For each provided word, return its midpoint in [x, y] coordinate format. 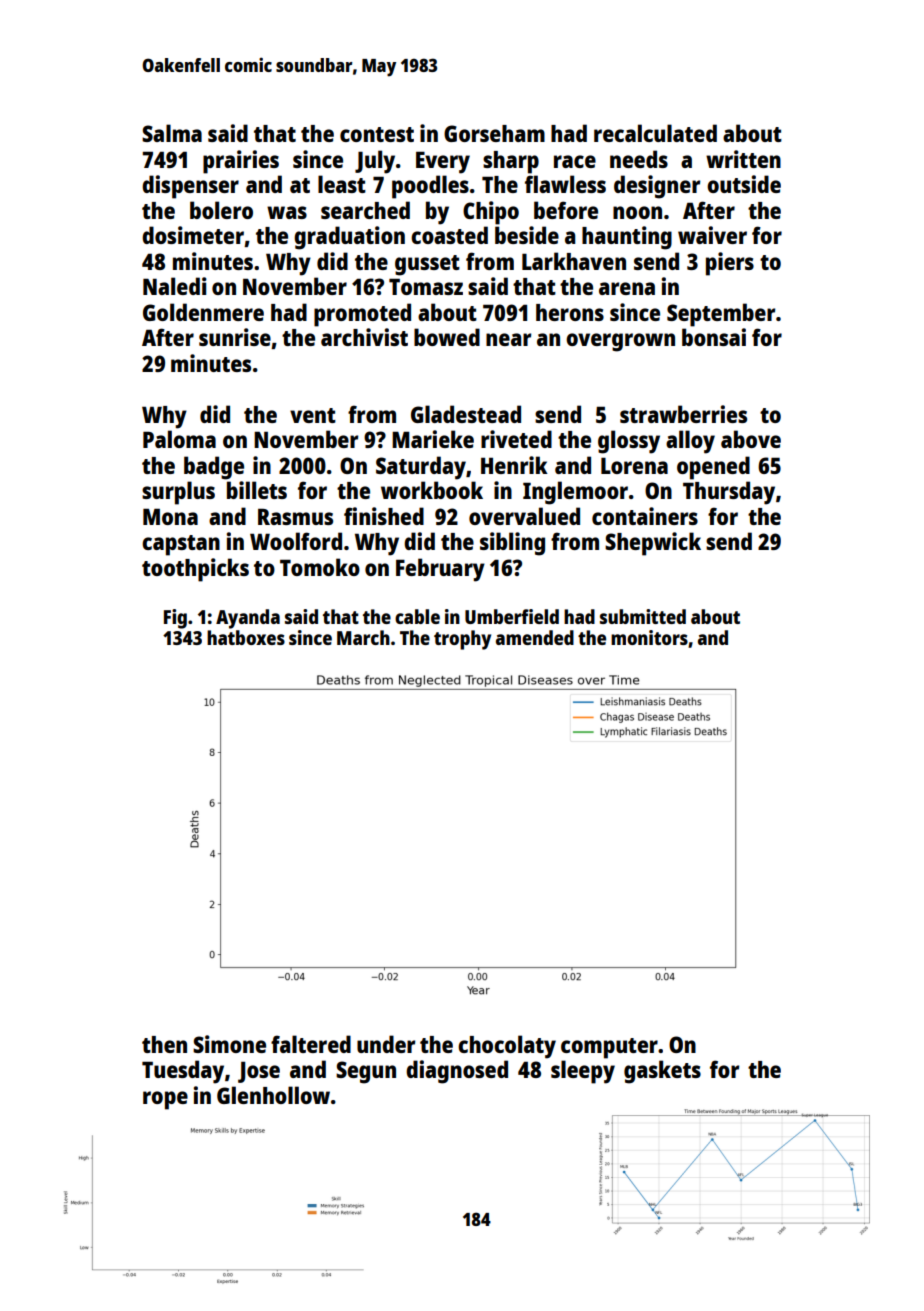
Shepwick [653, 544]
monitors [649, 637]
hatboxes [246, 637]
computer [609, 1048]
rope [165, 1100]
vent [313, 415]
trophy [462, 640]
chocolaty [507, 1047]
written [743, 159]
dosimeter [193, 235]
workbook [432, 490]
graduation [349, 238]
